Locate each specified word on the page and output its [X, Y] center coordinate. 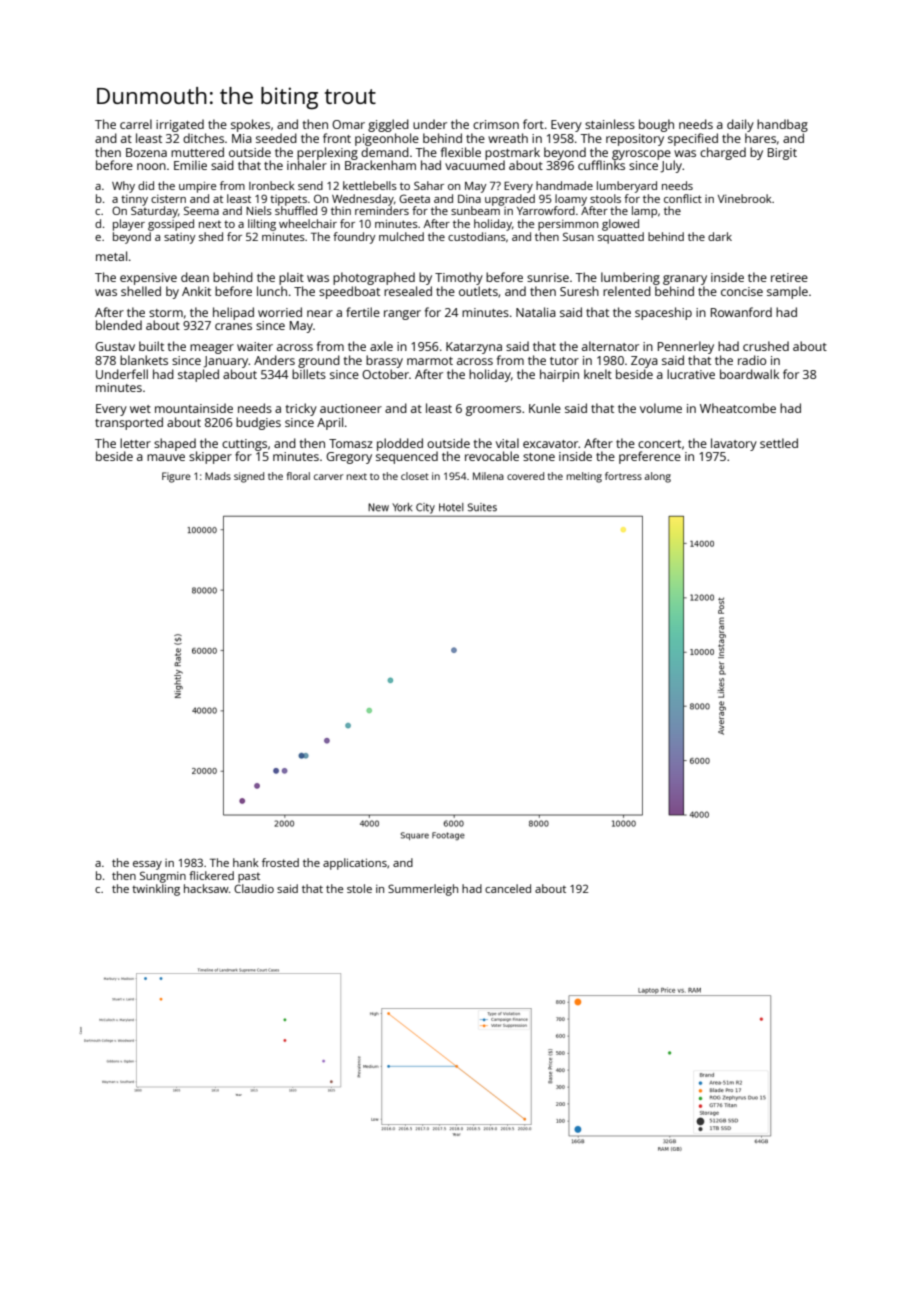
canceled [508, 888]
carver [328, 477]
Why [123, 187]
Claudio [254, 888]
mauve [166, 457]
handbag [782, 125]
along [657, 477]
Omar [348, 124]
